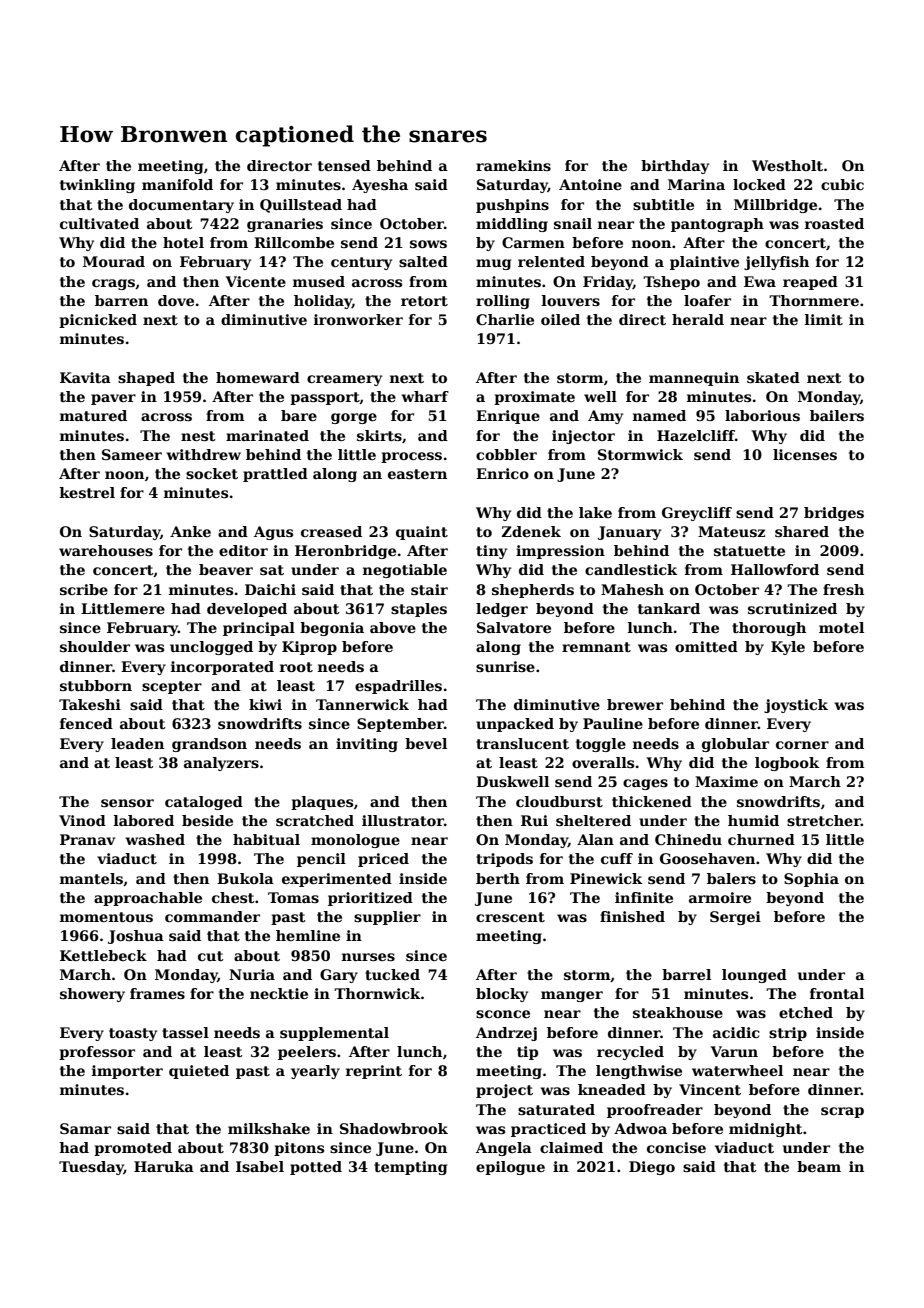  I want to click on mantels, so click(91, 878).
